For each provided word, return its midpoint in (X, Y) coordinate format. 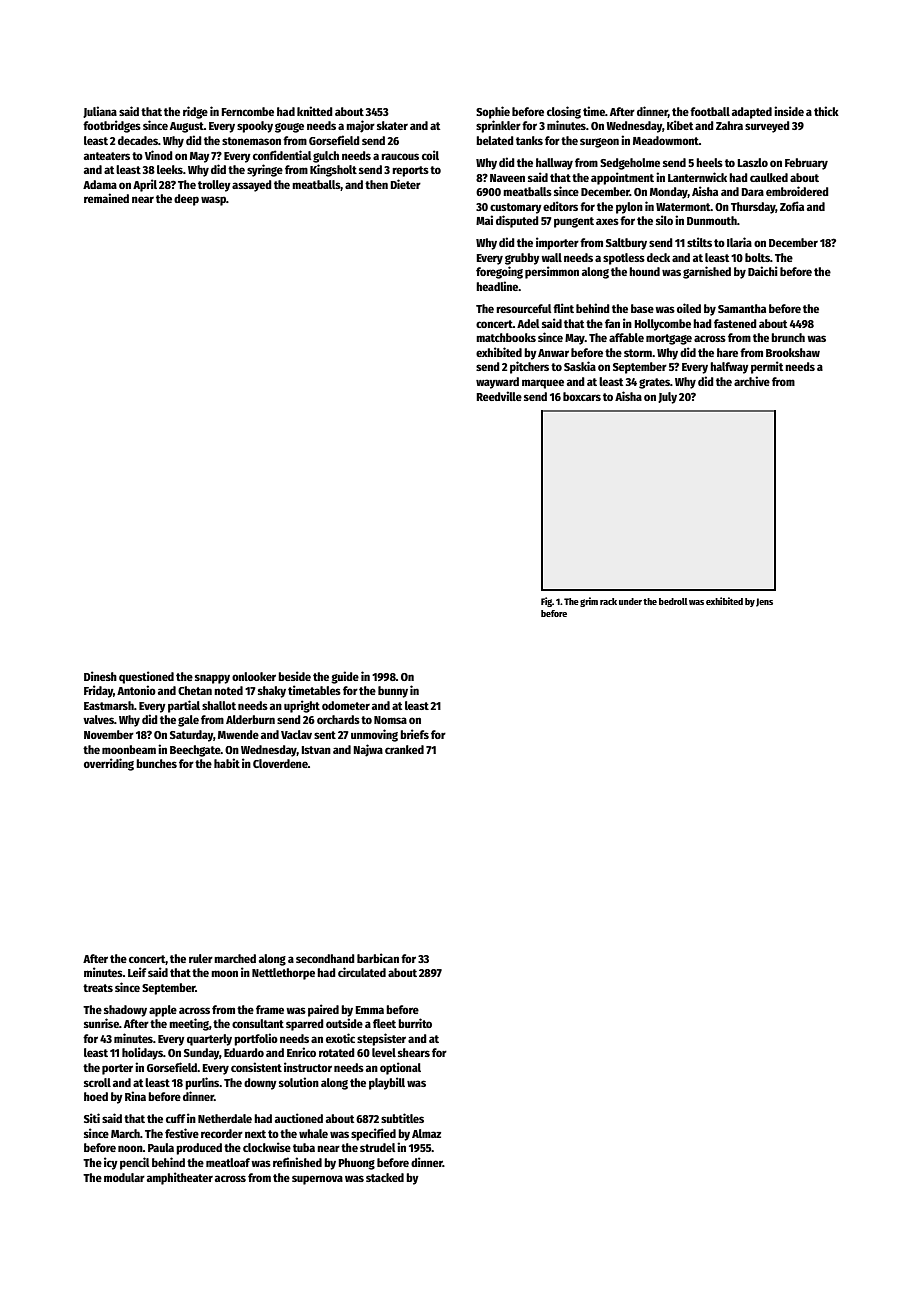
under (630, 601)
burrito (415, 1023)
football (710, 111)
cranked (404, 749)
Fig (546, 602)
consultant (258, 1023)
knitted (315, 111)
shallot (219, 705)
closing (564, 112)
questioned (146, 677)
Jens (764, 602)
